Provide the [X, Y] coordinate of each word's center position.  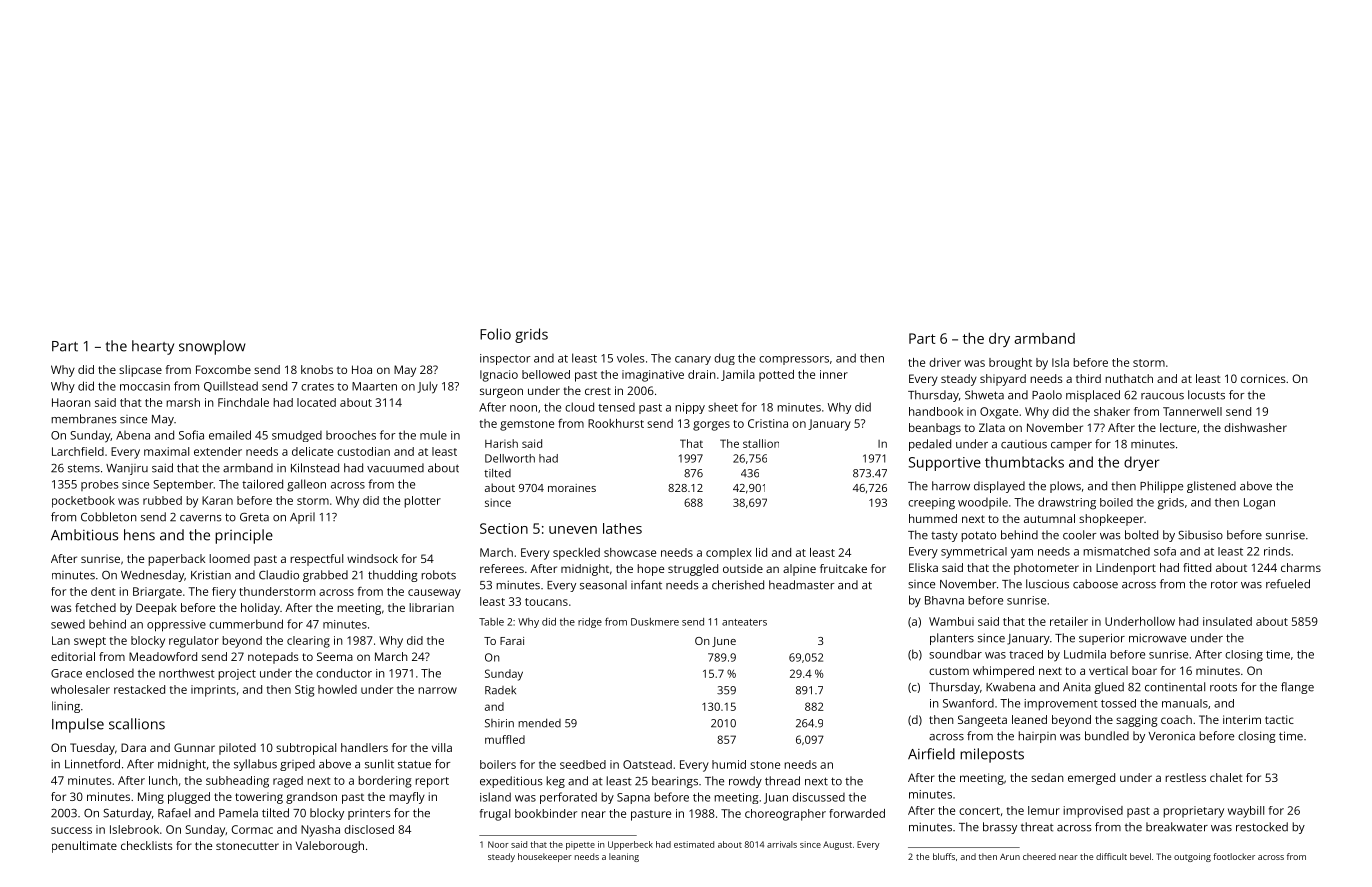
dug [724, 359]
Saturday [127, 814]
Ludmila [1085, 654]
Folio [495, 334]
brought [1010, 364]
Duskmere [655, 622]
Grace [66, 673]
